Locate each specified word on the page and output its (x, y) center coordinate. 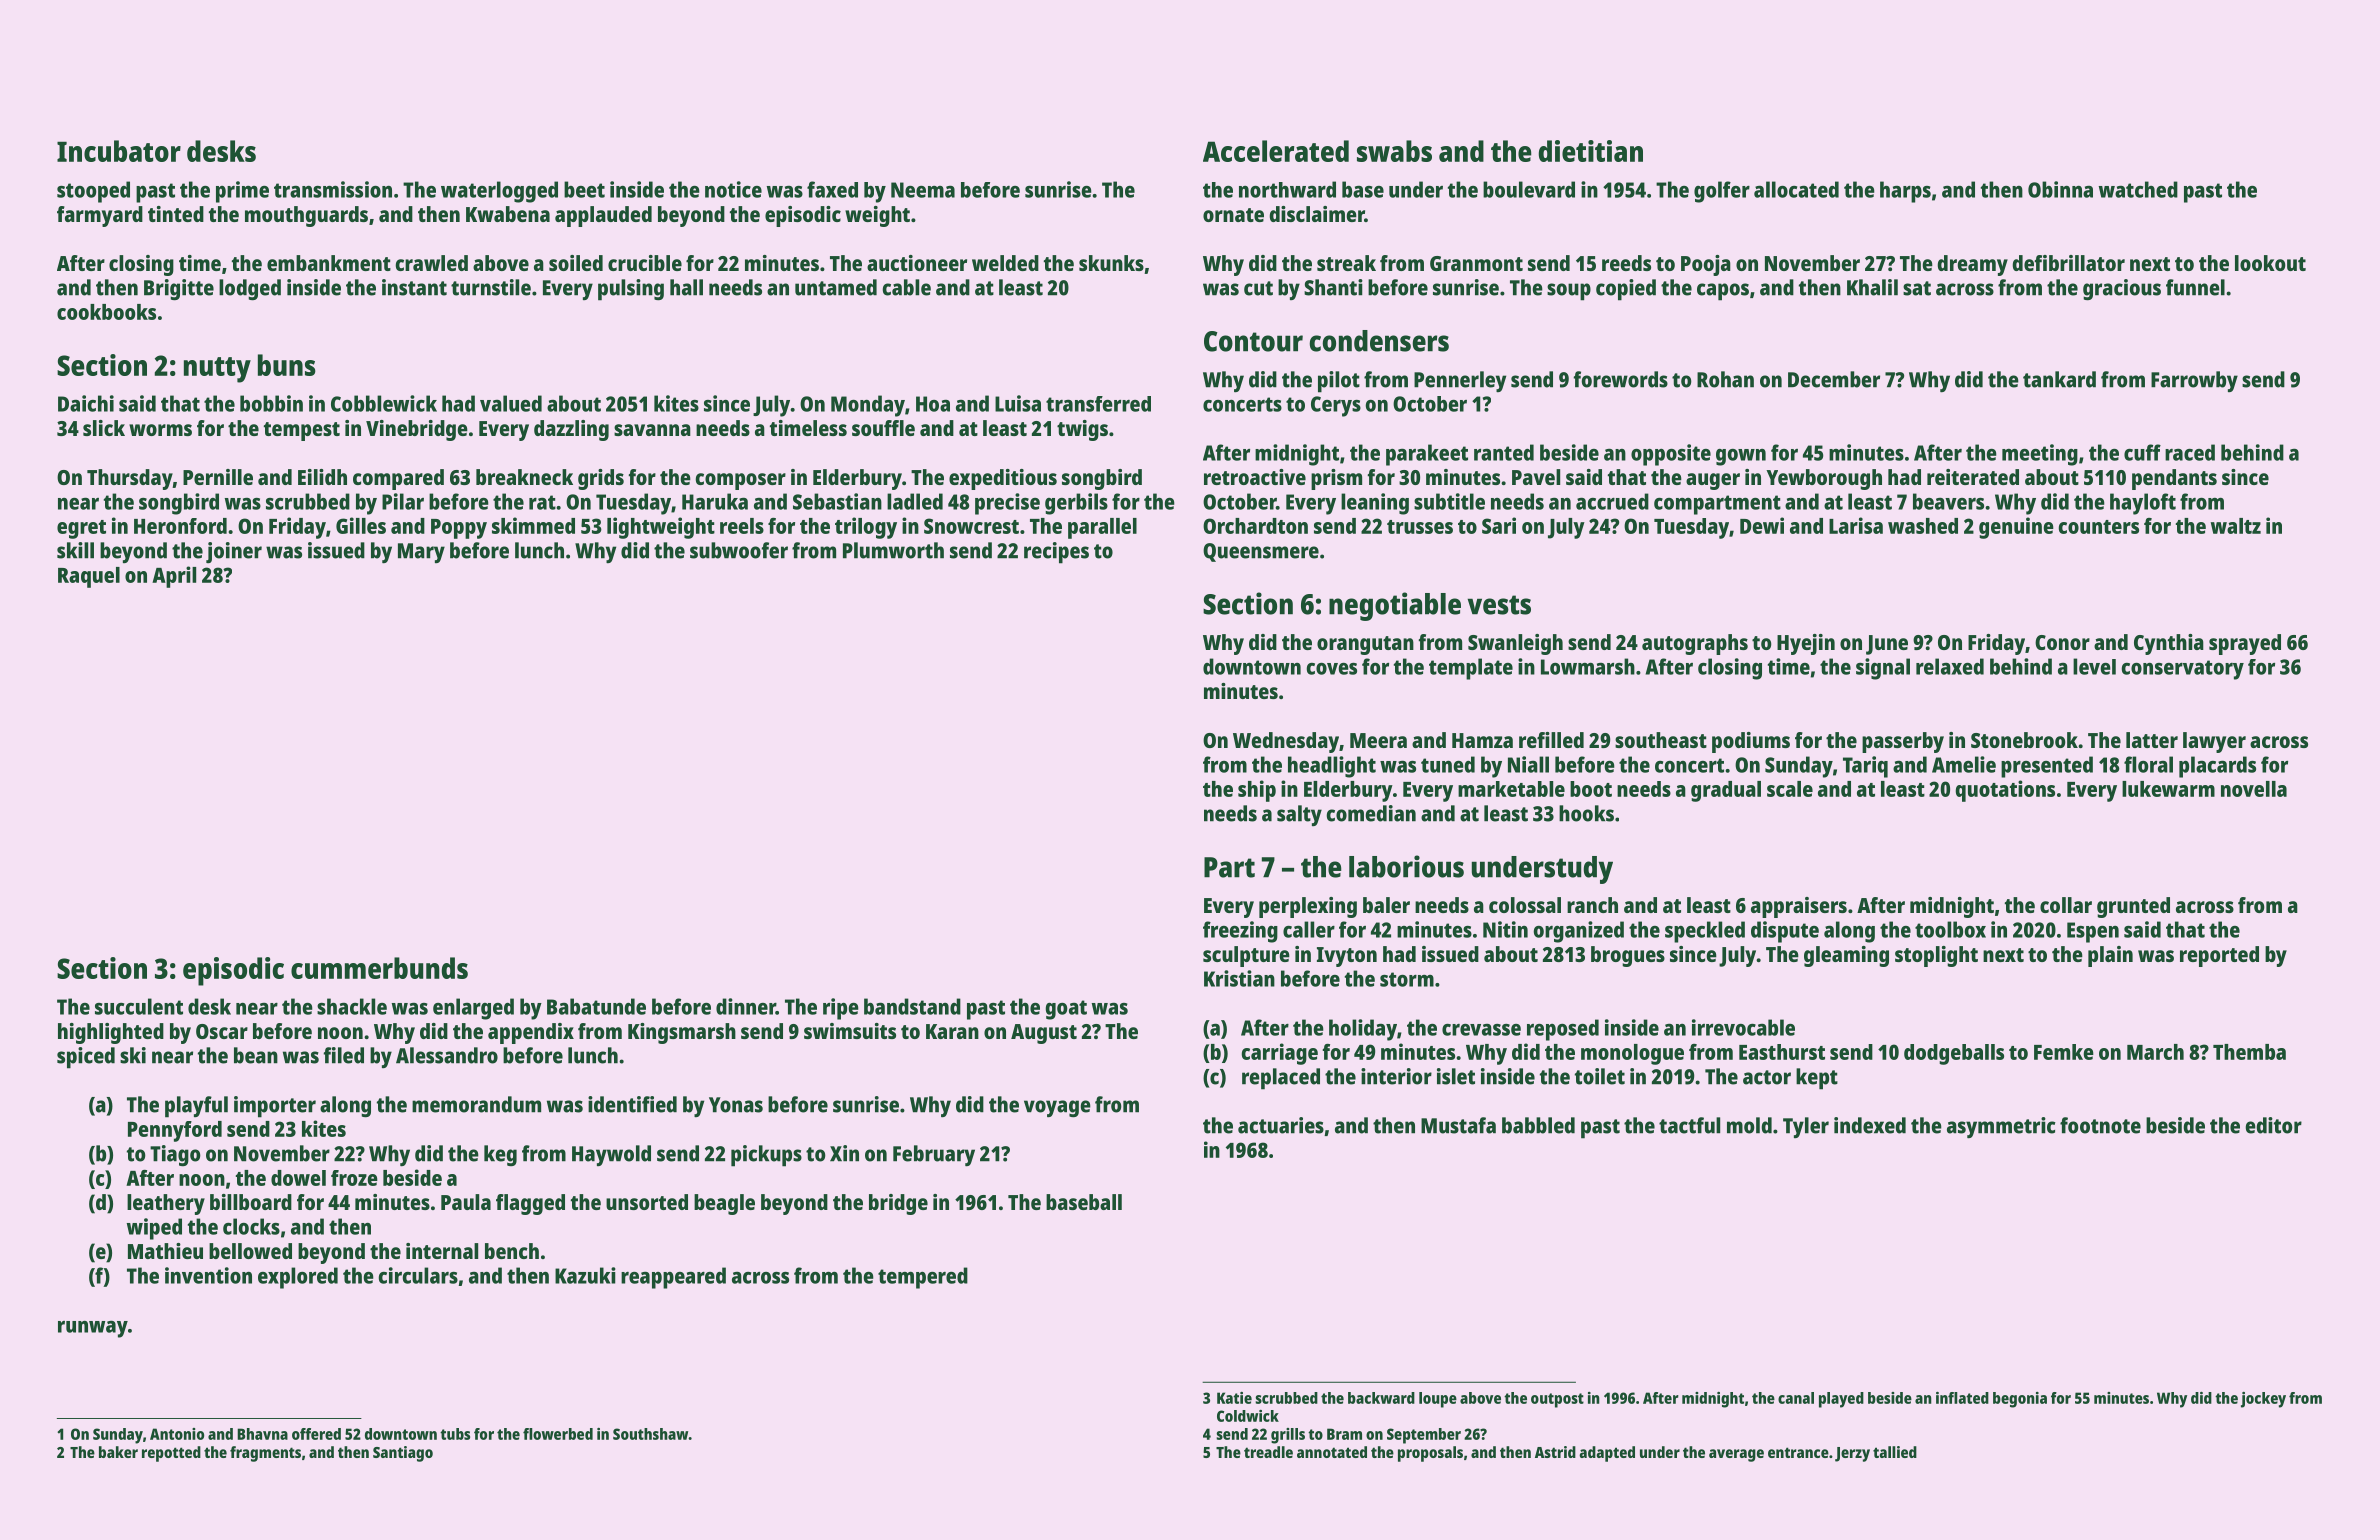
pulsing (631, 290)
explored (298, 1278)
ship (1257, 791)
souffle (883, 428)
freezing (1240, 932)
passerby (1903, 742)
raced (2190, 452)
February (934, 1155)
